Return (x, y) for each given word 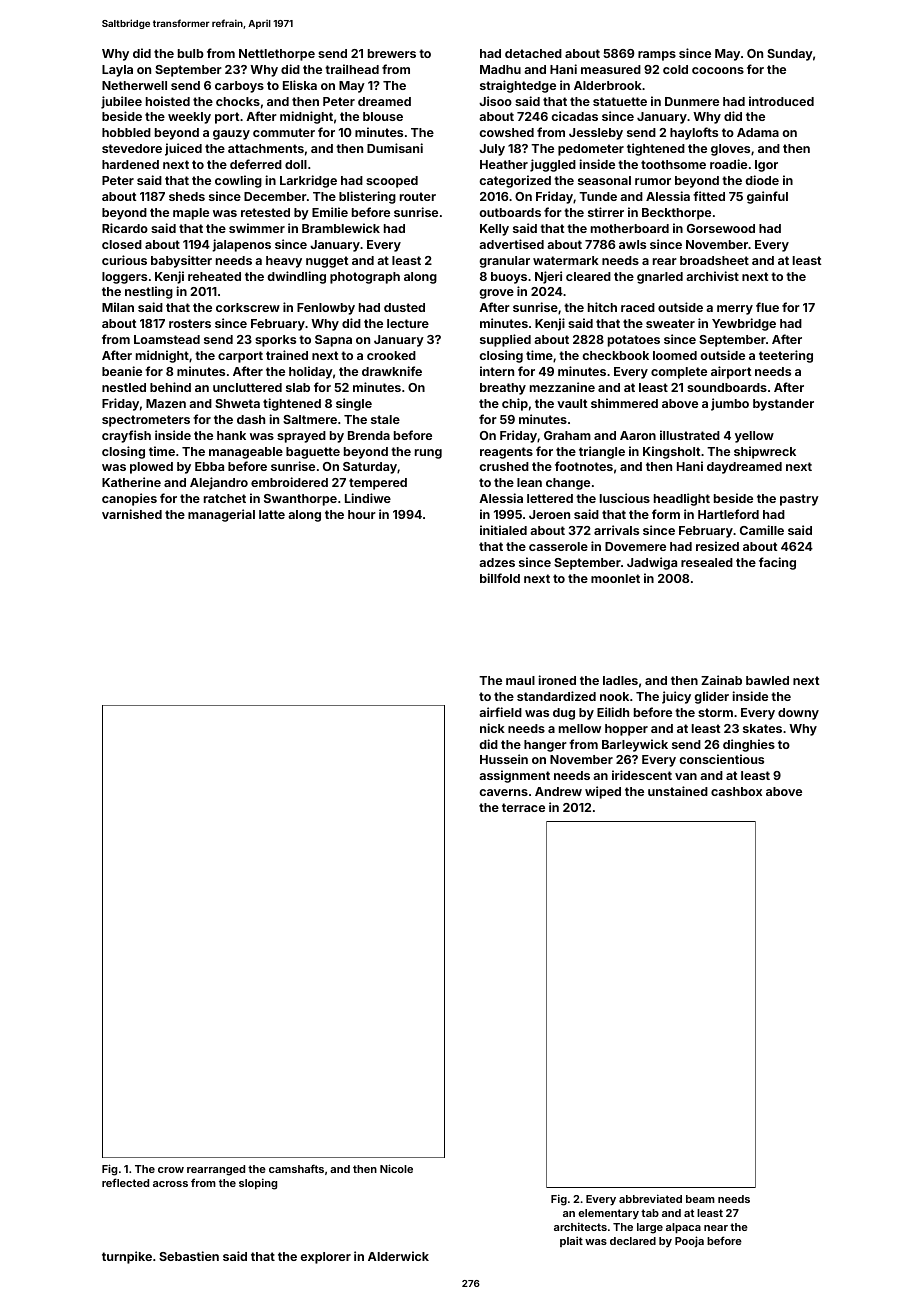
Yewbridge (744, 324)
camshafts (296, 1168)
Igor (766, 166)
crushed (504, 466)
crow (171, 1170)
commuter (284, 132)
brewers (392, 53)
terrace (523, 807)
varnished (132, 514)
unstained (678, 791)
